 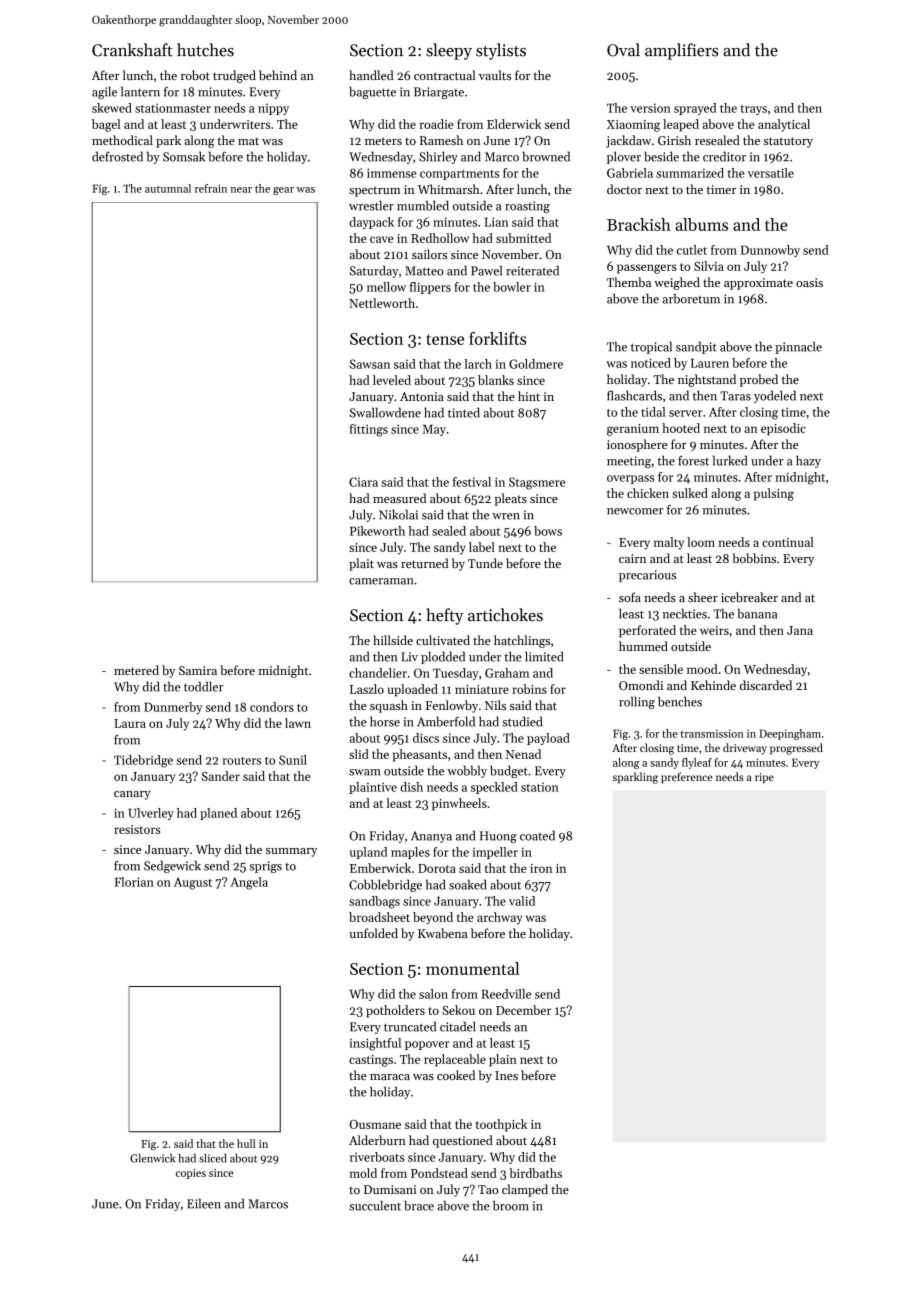 What do you see at coordinates (681, 51) in the page?
I see `amplifiers` at bounding box center [681, 51].
